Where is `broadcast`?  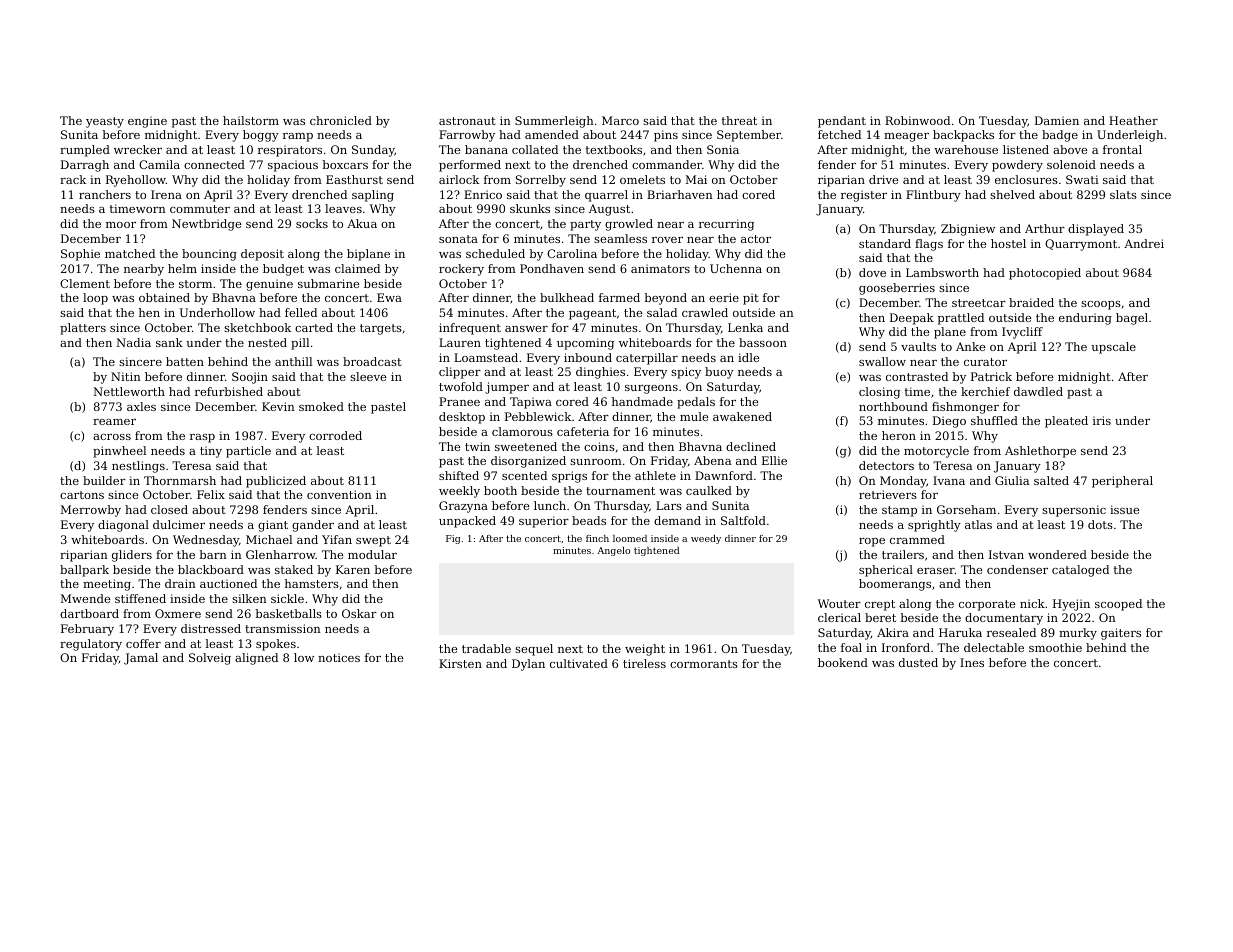 broadcast is located at coordinates (372, 361).
